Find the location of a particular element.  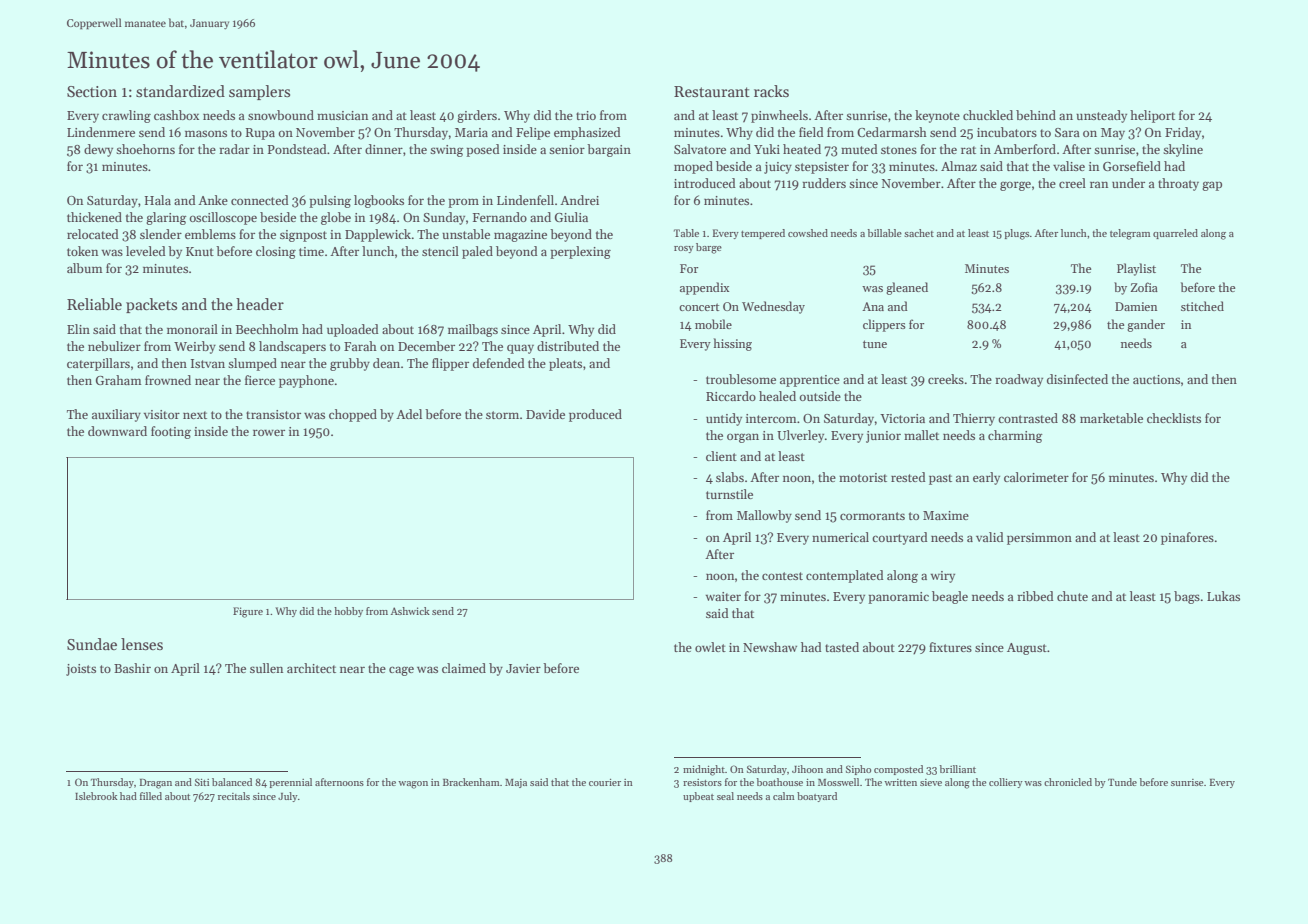

pinafores is located at coordinates (1187, 538).
